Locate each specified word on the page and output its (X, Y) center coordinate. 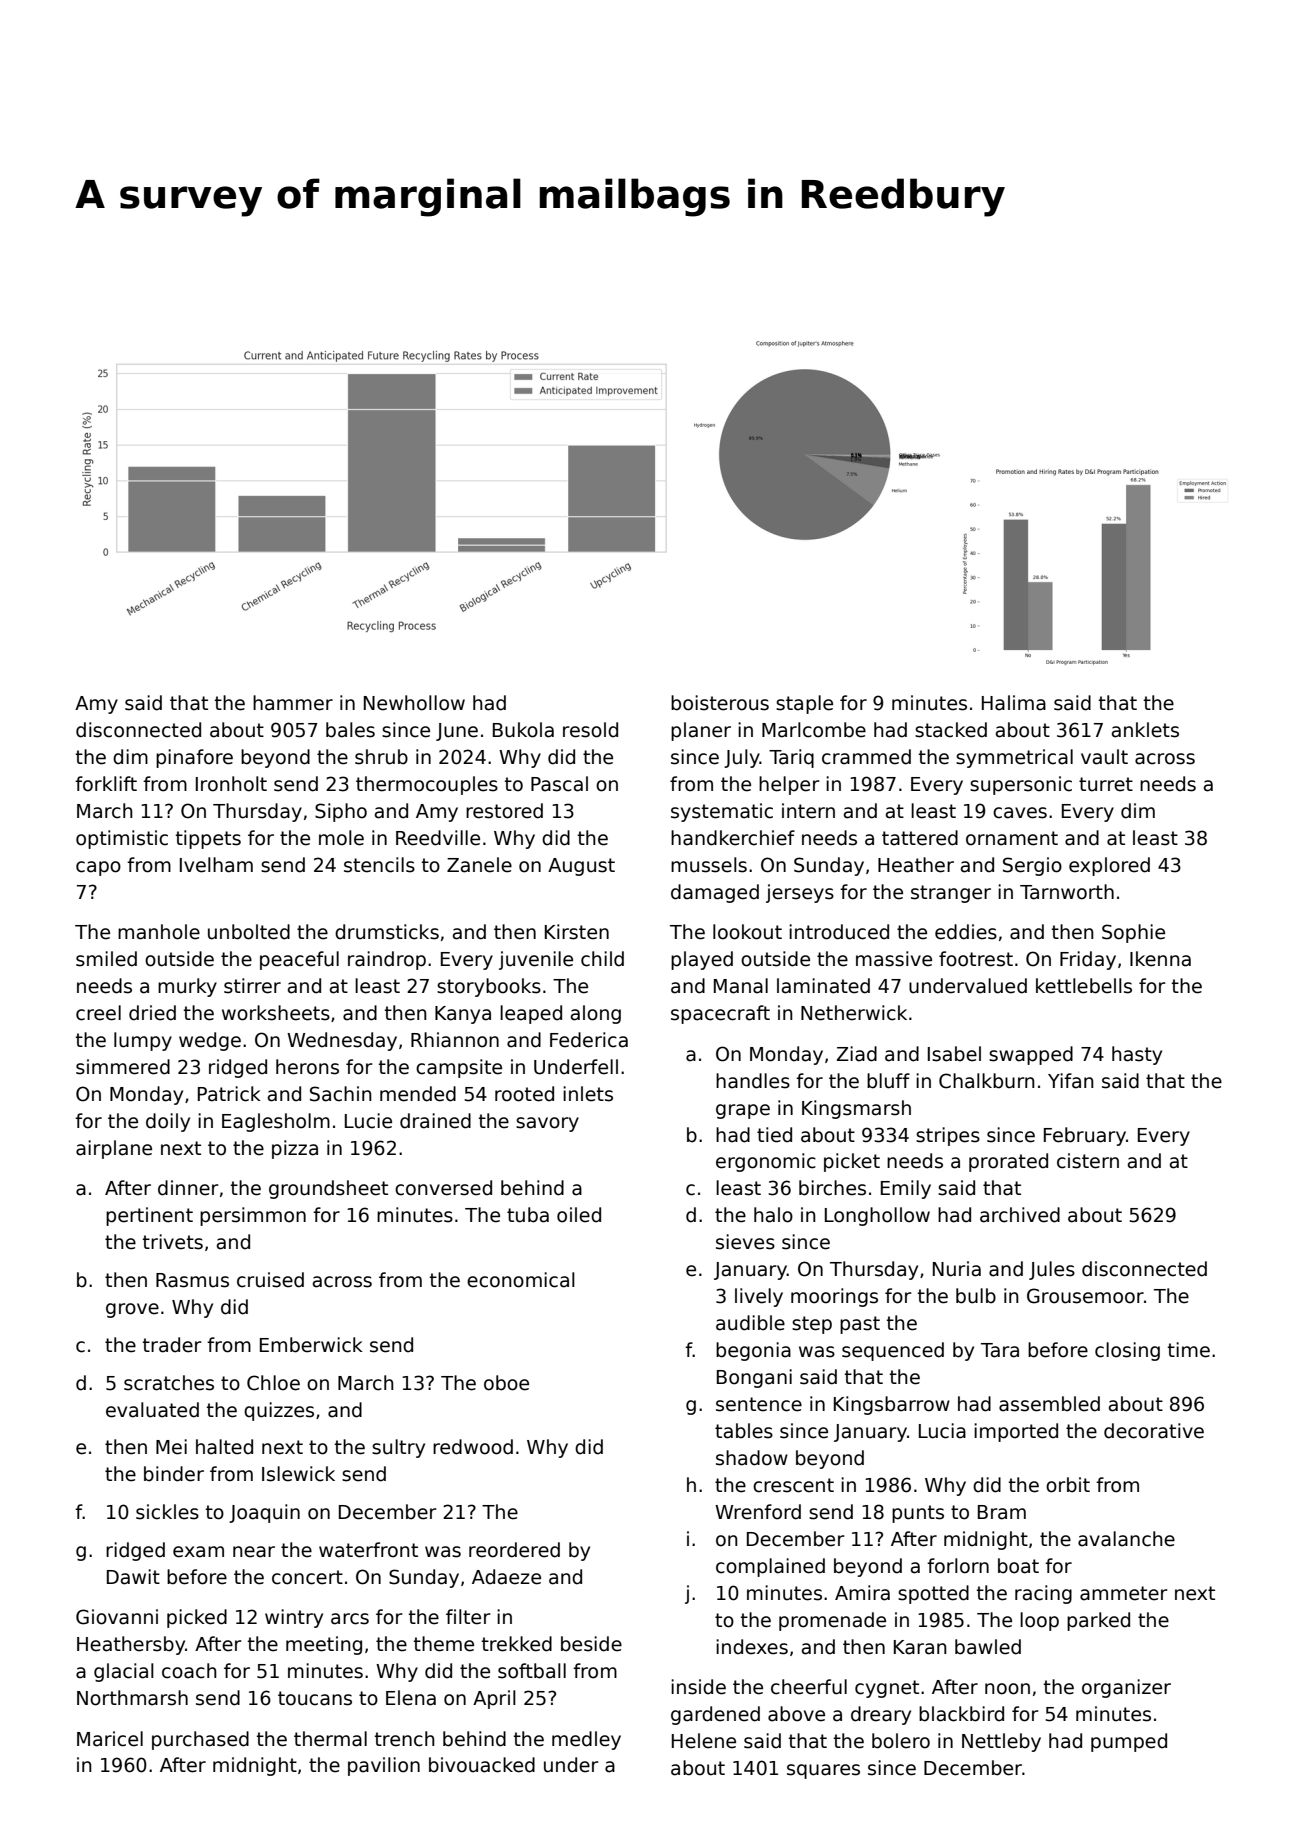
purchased (200, 1740)
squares (823, 1771)
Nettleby (1001, 1742)
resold (590, 730)
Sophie (1133, 933)
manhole (159, 932)
